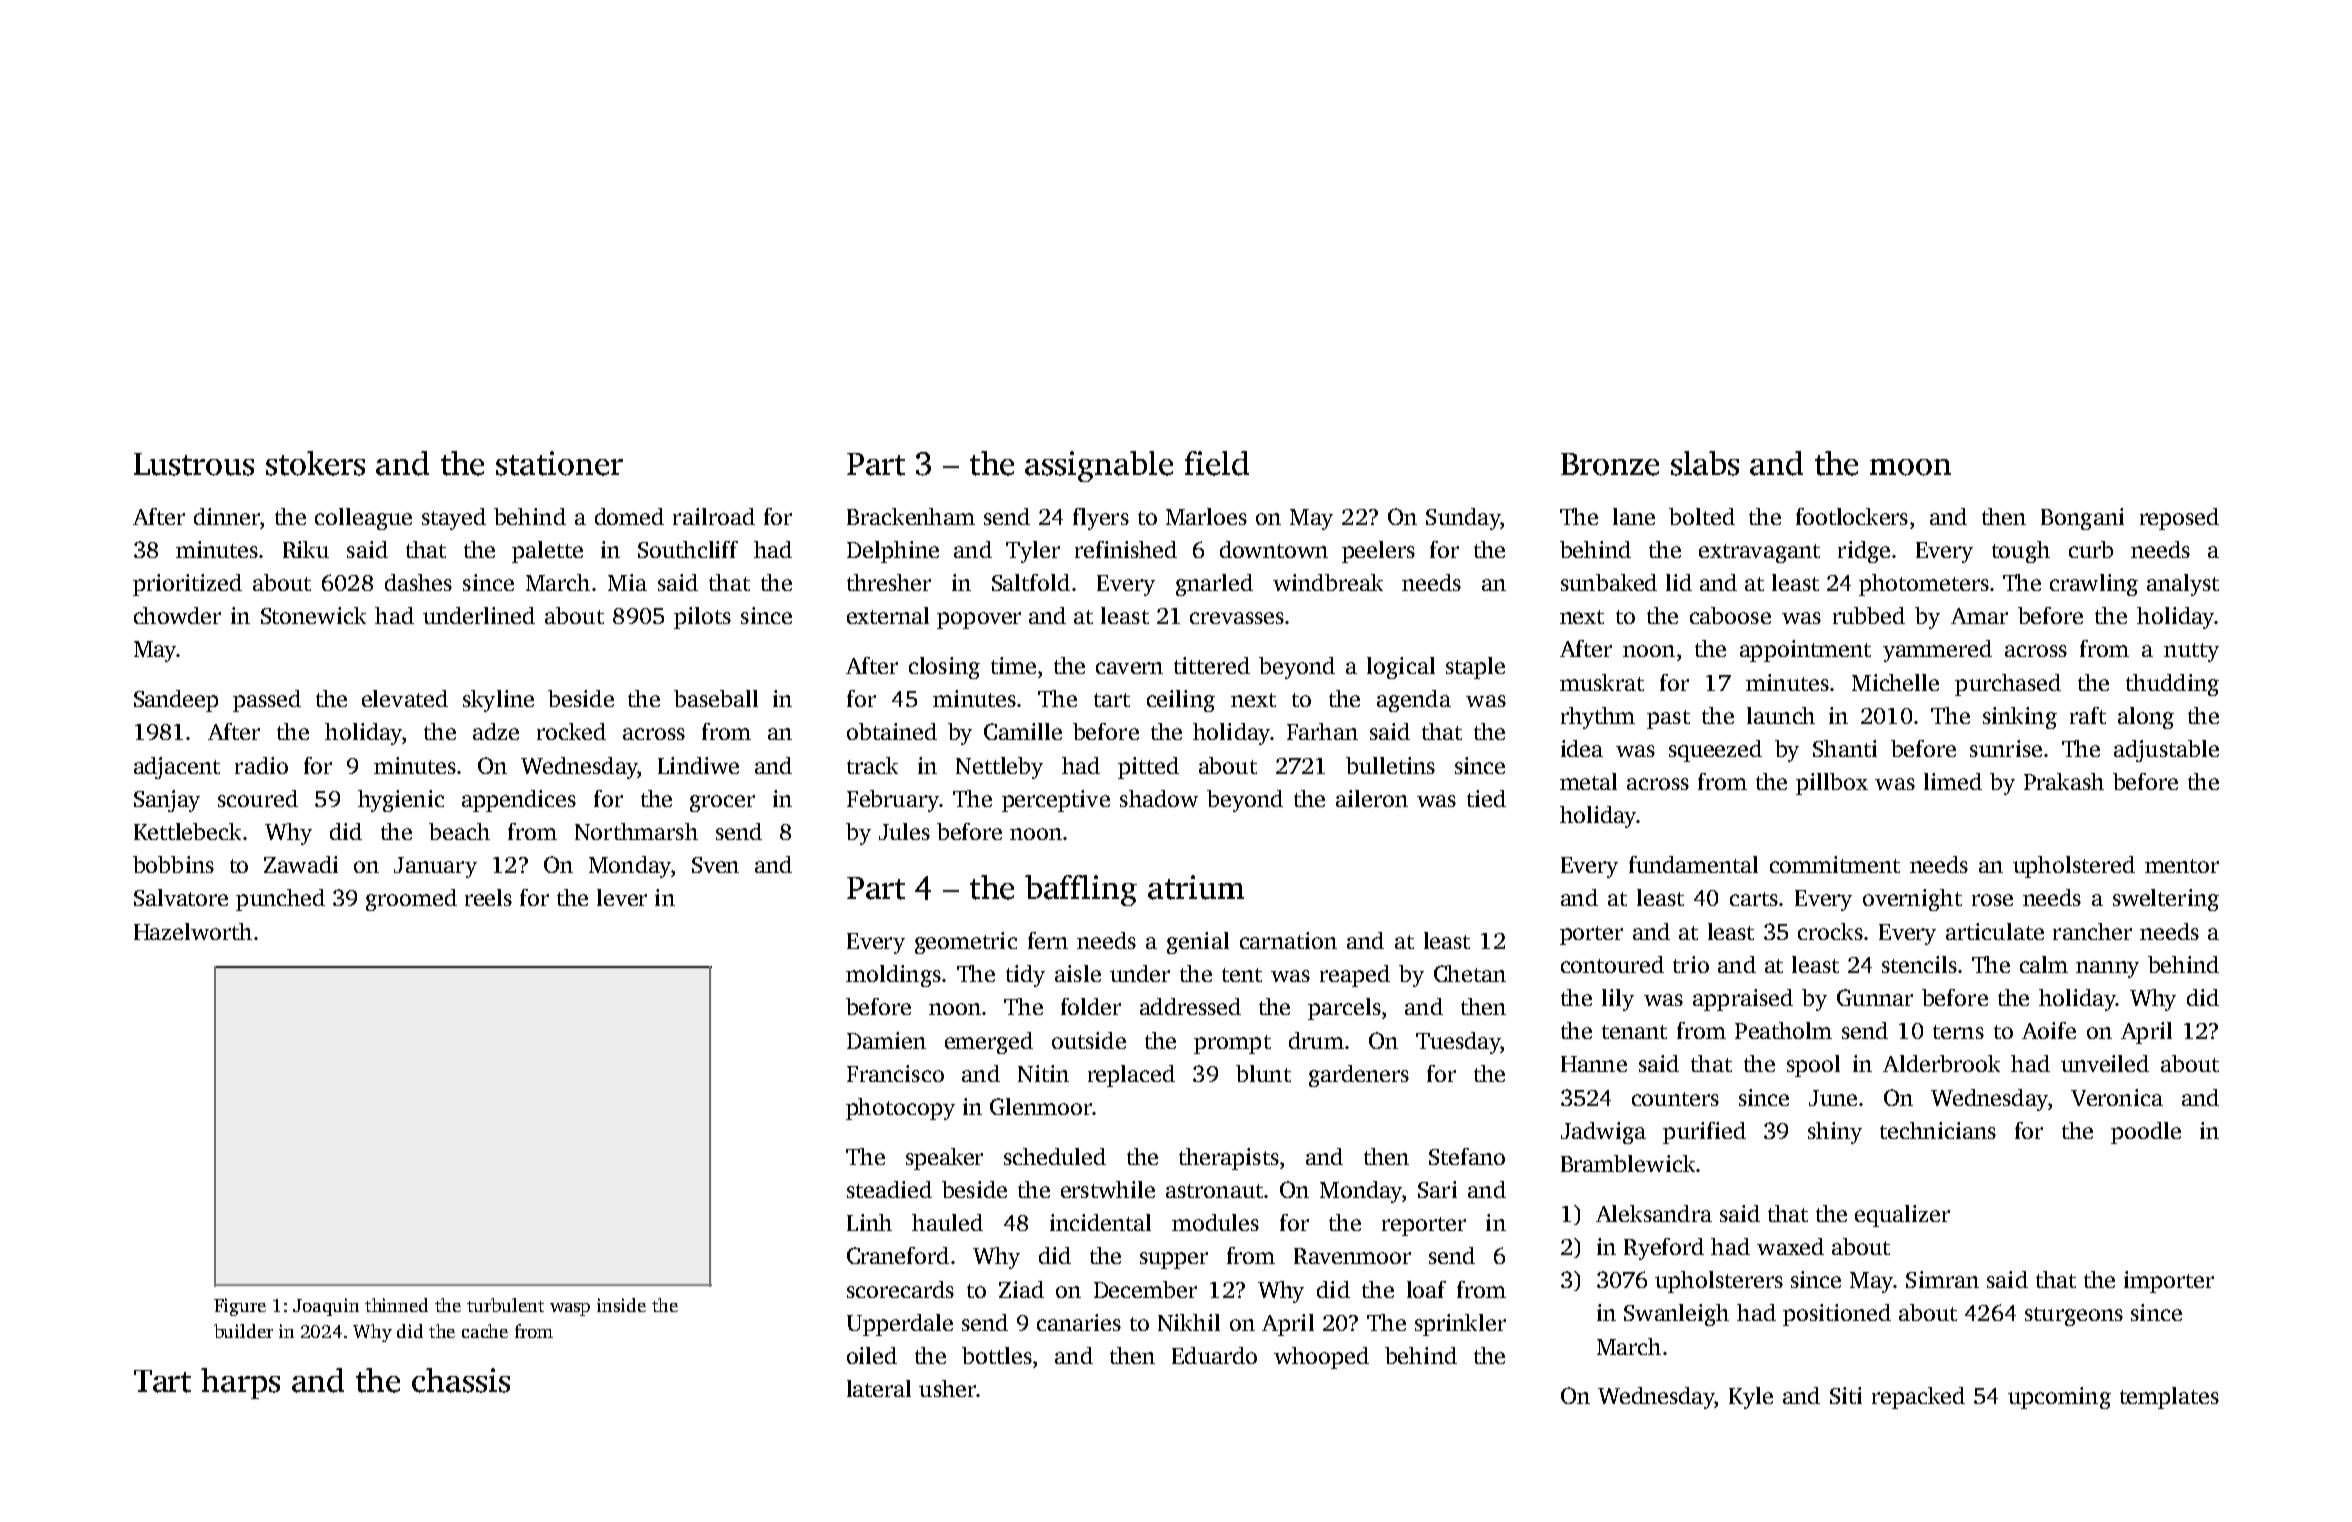 Image resolution: width=2352 pixels, height=1522 pixels. Describe the element at coordinates (1910, 467) in the screenshot. I see `moon` at that location.
